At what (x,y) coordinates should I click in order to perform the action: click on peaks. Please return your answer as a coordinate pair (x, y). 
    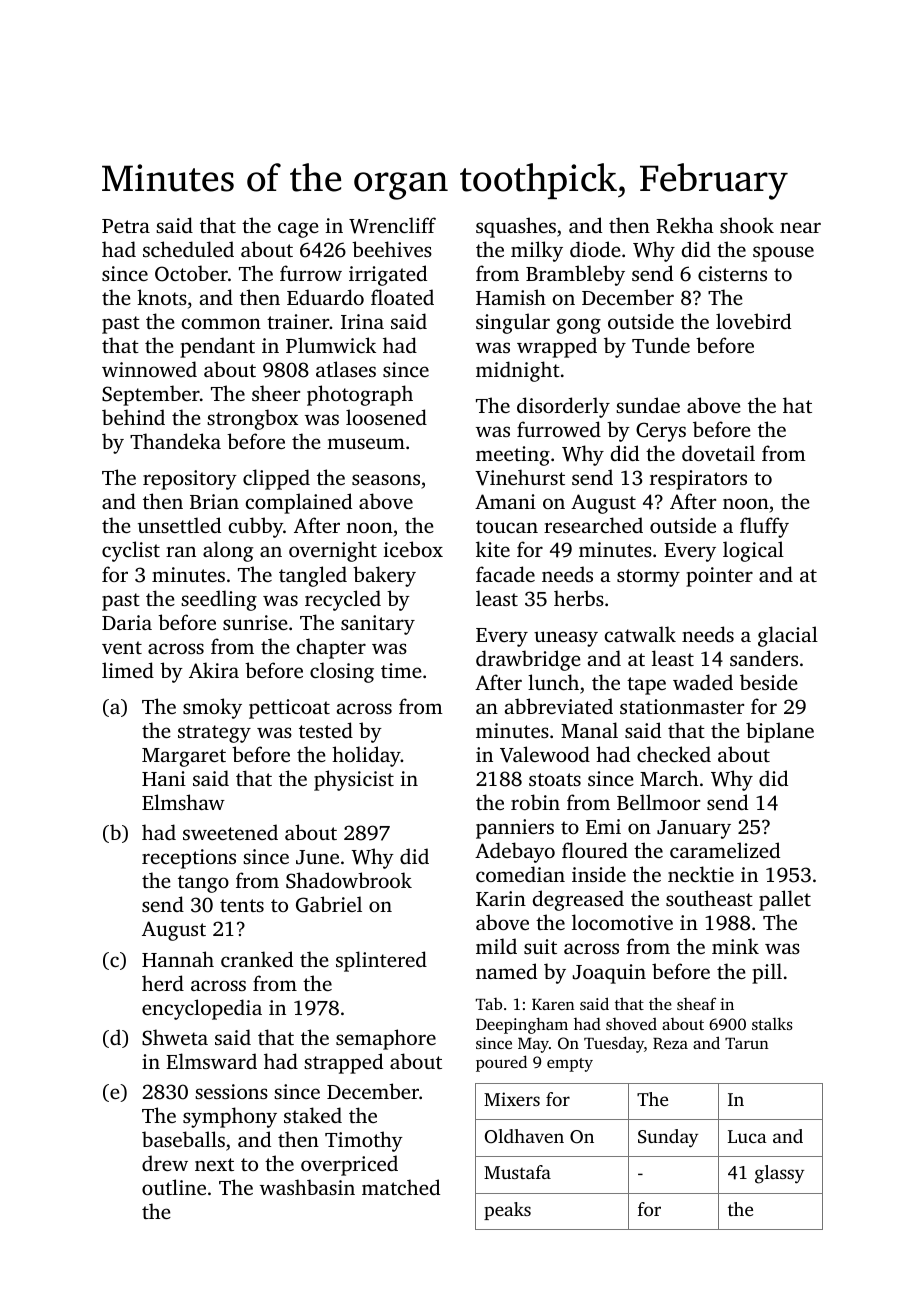
    Looking at the image, I should click on (507, 1211).
